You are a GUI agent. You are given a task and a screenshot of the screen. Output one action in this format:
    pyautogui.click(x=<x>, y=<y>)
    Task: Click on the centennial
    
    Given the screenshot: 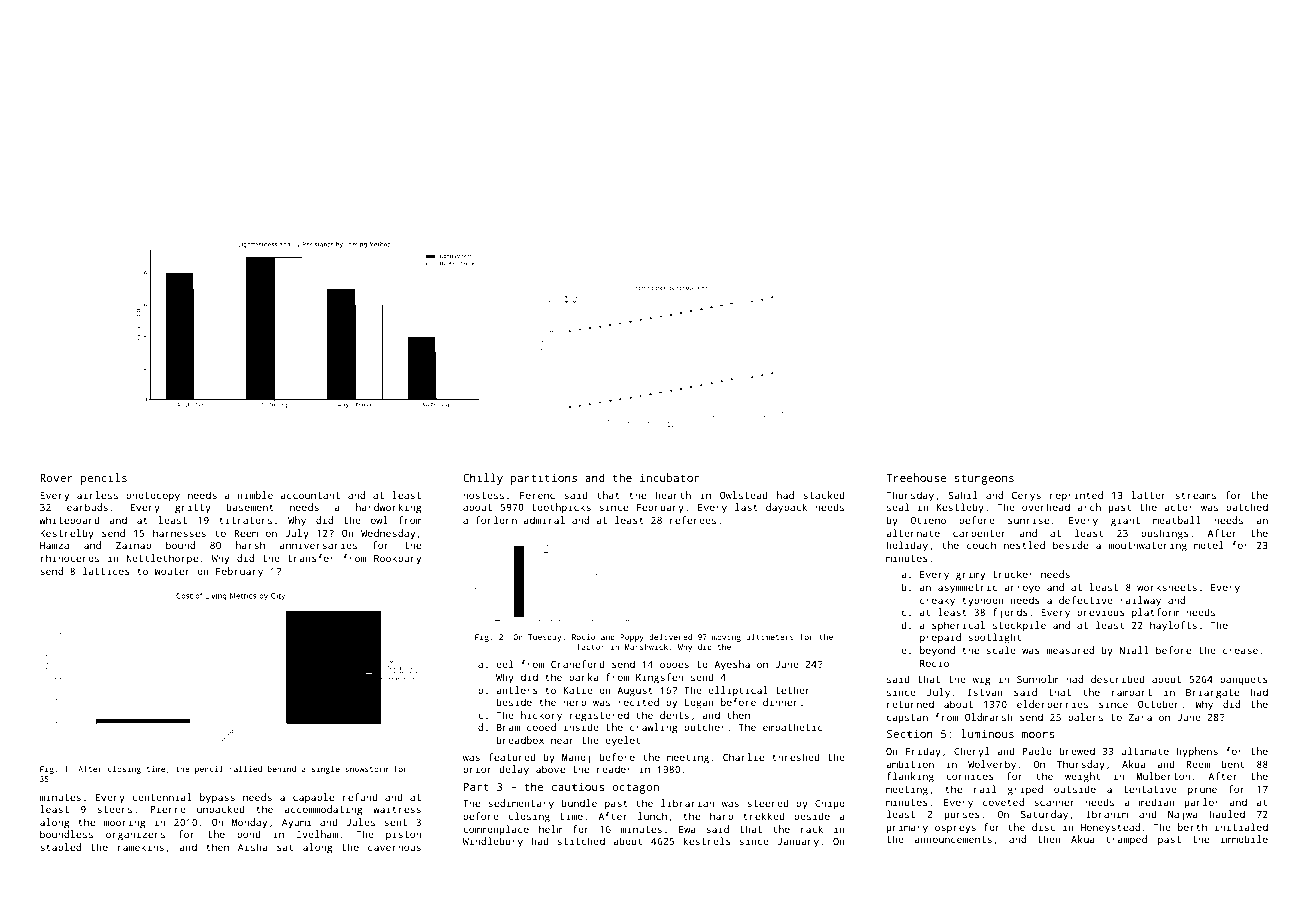 What is the action you would take?
    pyautogui.click(x=162, y=797)
